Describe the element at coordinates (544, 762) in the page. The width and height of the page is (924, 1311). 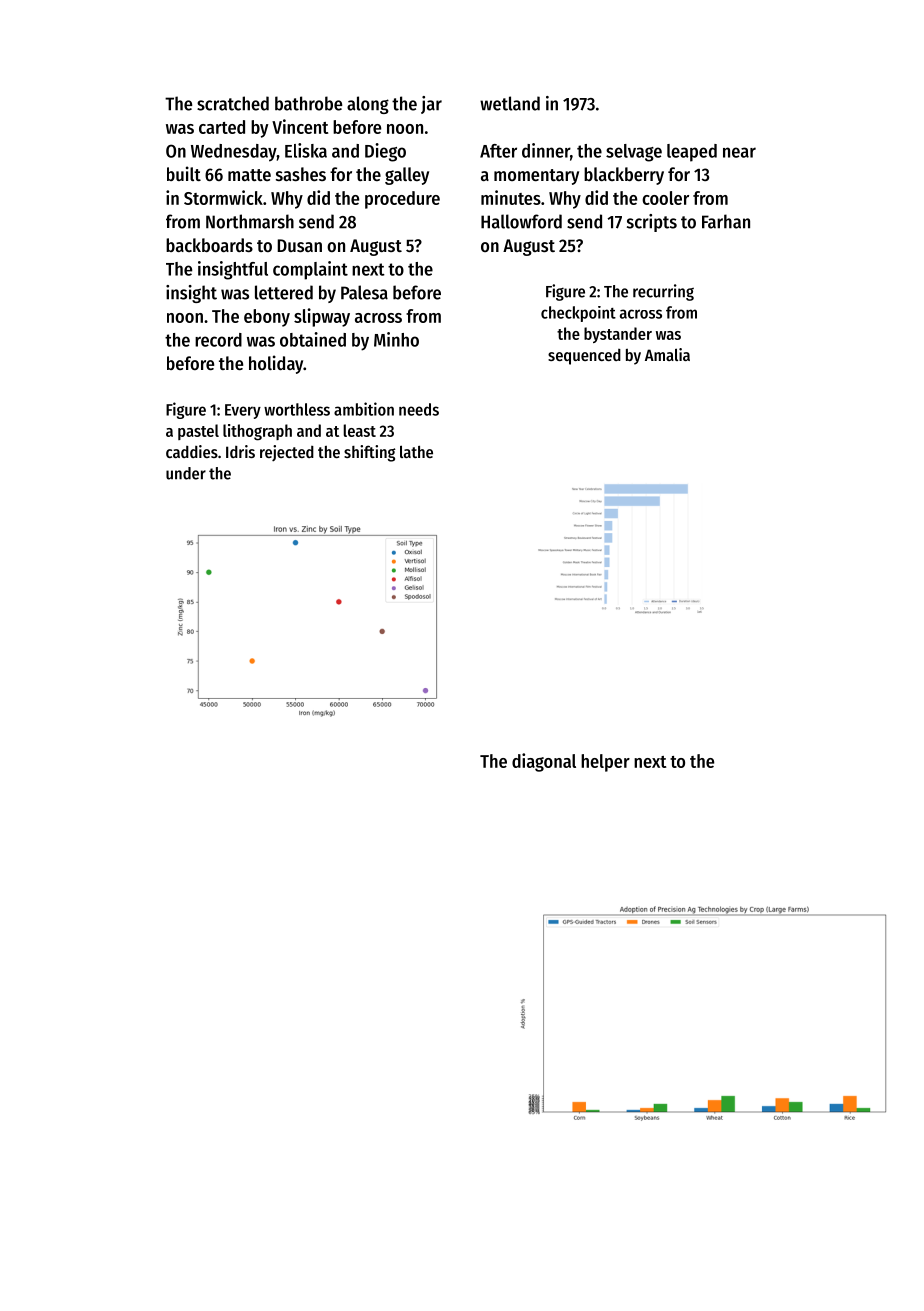
I see `diagonal` at that location.
